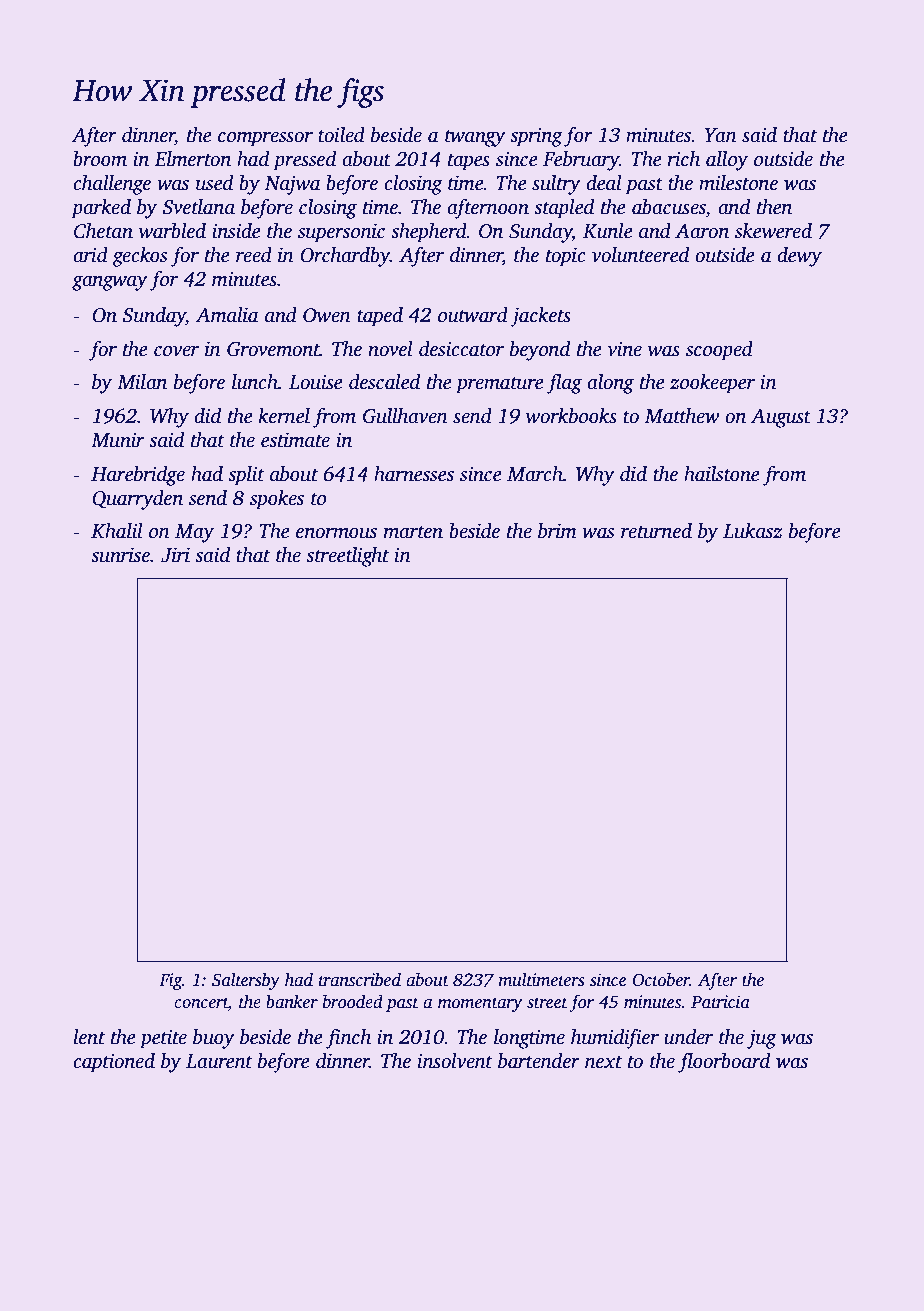 This page has width=924, height=1311. Describe the element at coordinates (360, 979) in the page. I see `transcribed` at that location.
